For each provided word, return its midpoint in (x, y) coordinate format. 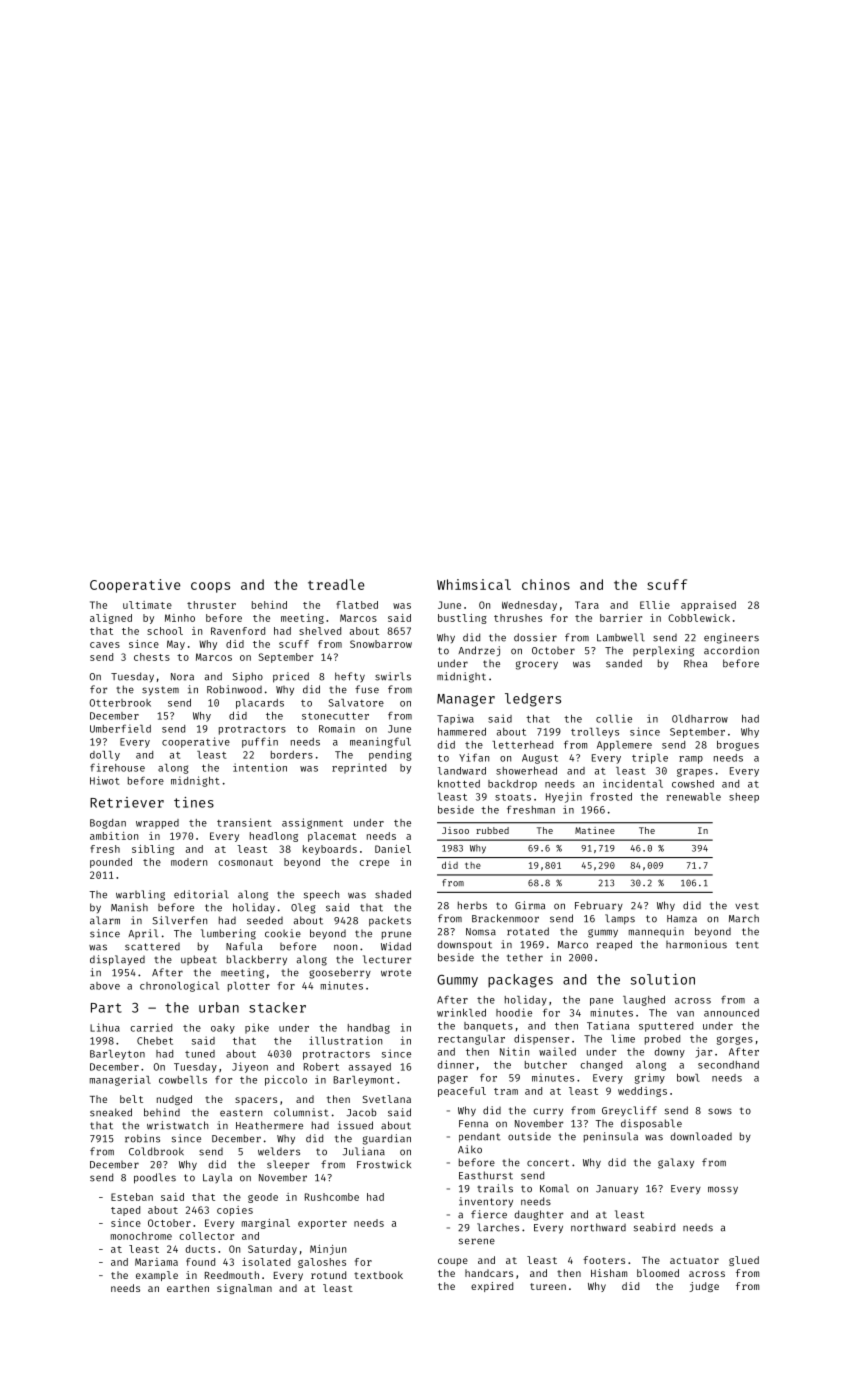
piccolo (286, 1080)
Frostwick (384, 1164)
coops (210, 587)
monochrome (141, 1236)
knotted (459, 784)
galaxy (676, 1163)
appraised (708, 606)
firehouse (117, 767)
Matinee (595, 830)
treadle (336, 584)
